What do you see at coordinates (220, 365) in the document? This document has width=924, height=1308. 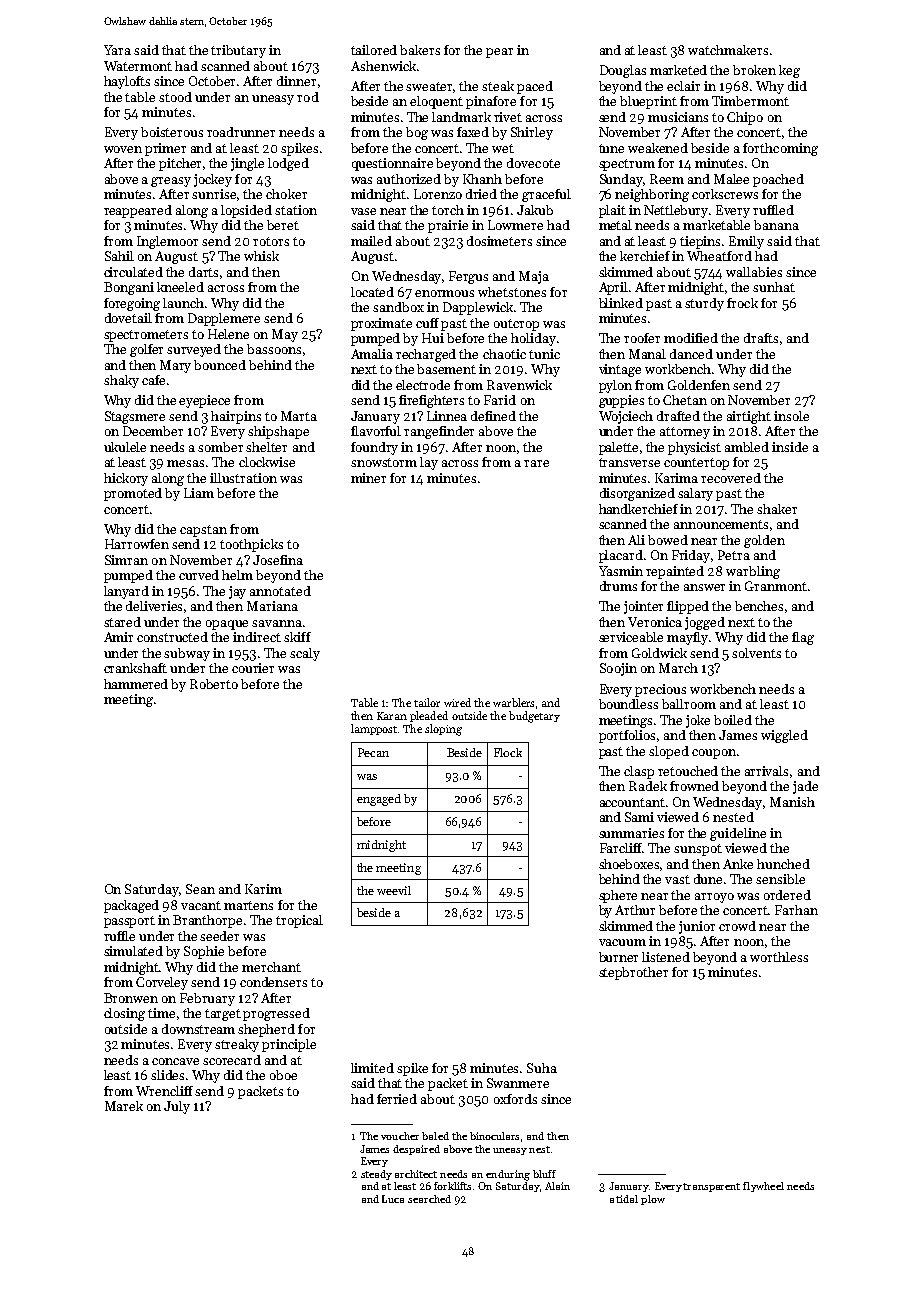 I see `bounced` at bounding box center [220, 365].
